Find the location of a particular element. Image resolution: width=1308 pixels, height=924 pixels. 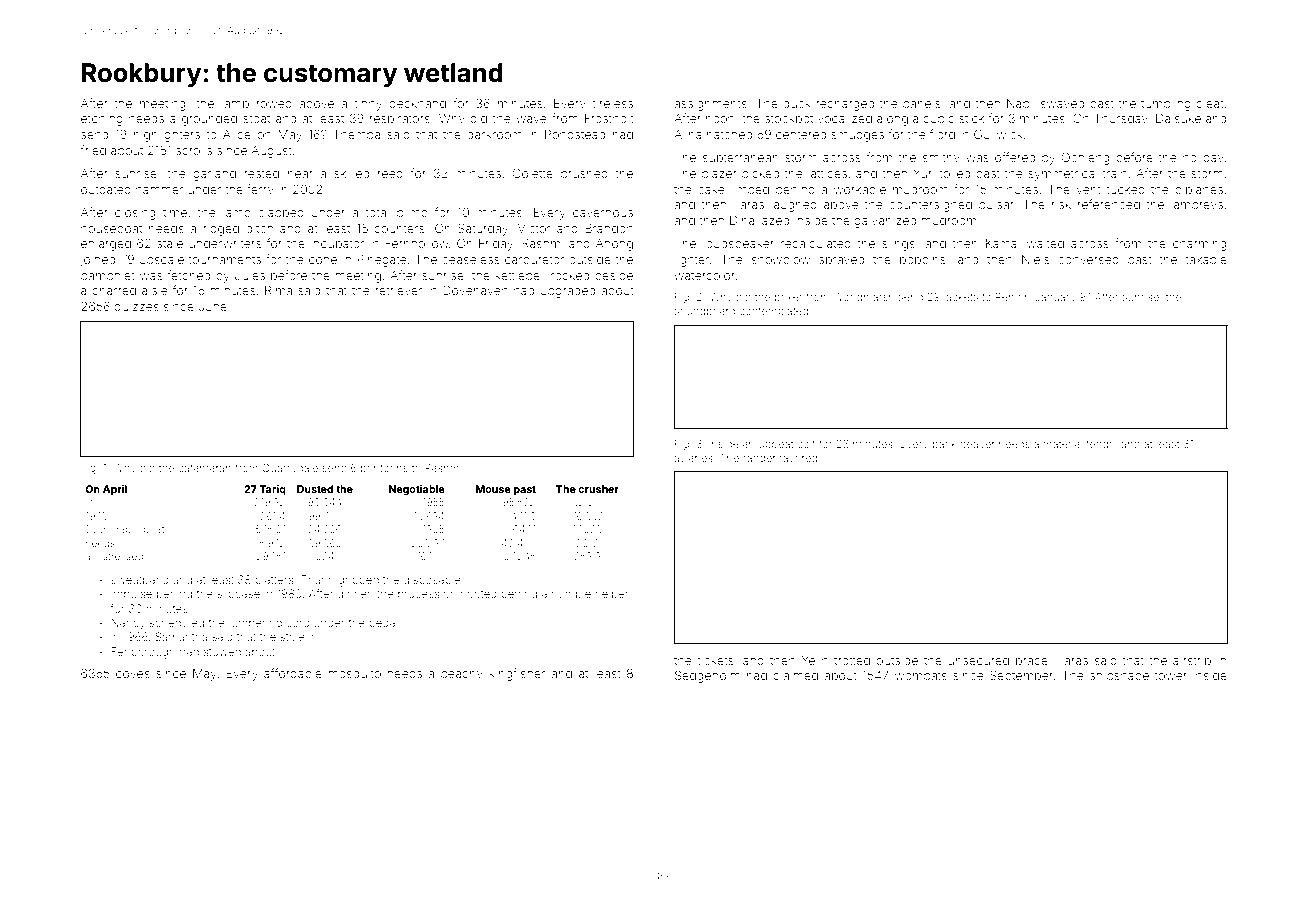

taxable is located at coordinates (1206, 259).
